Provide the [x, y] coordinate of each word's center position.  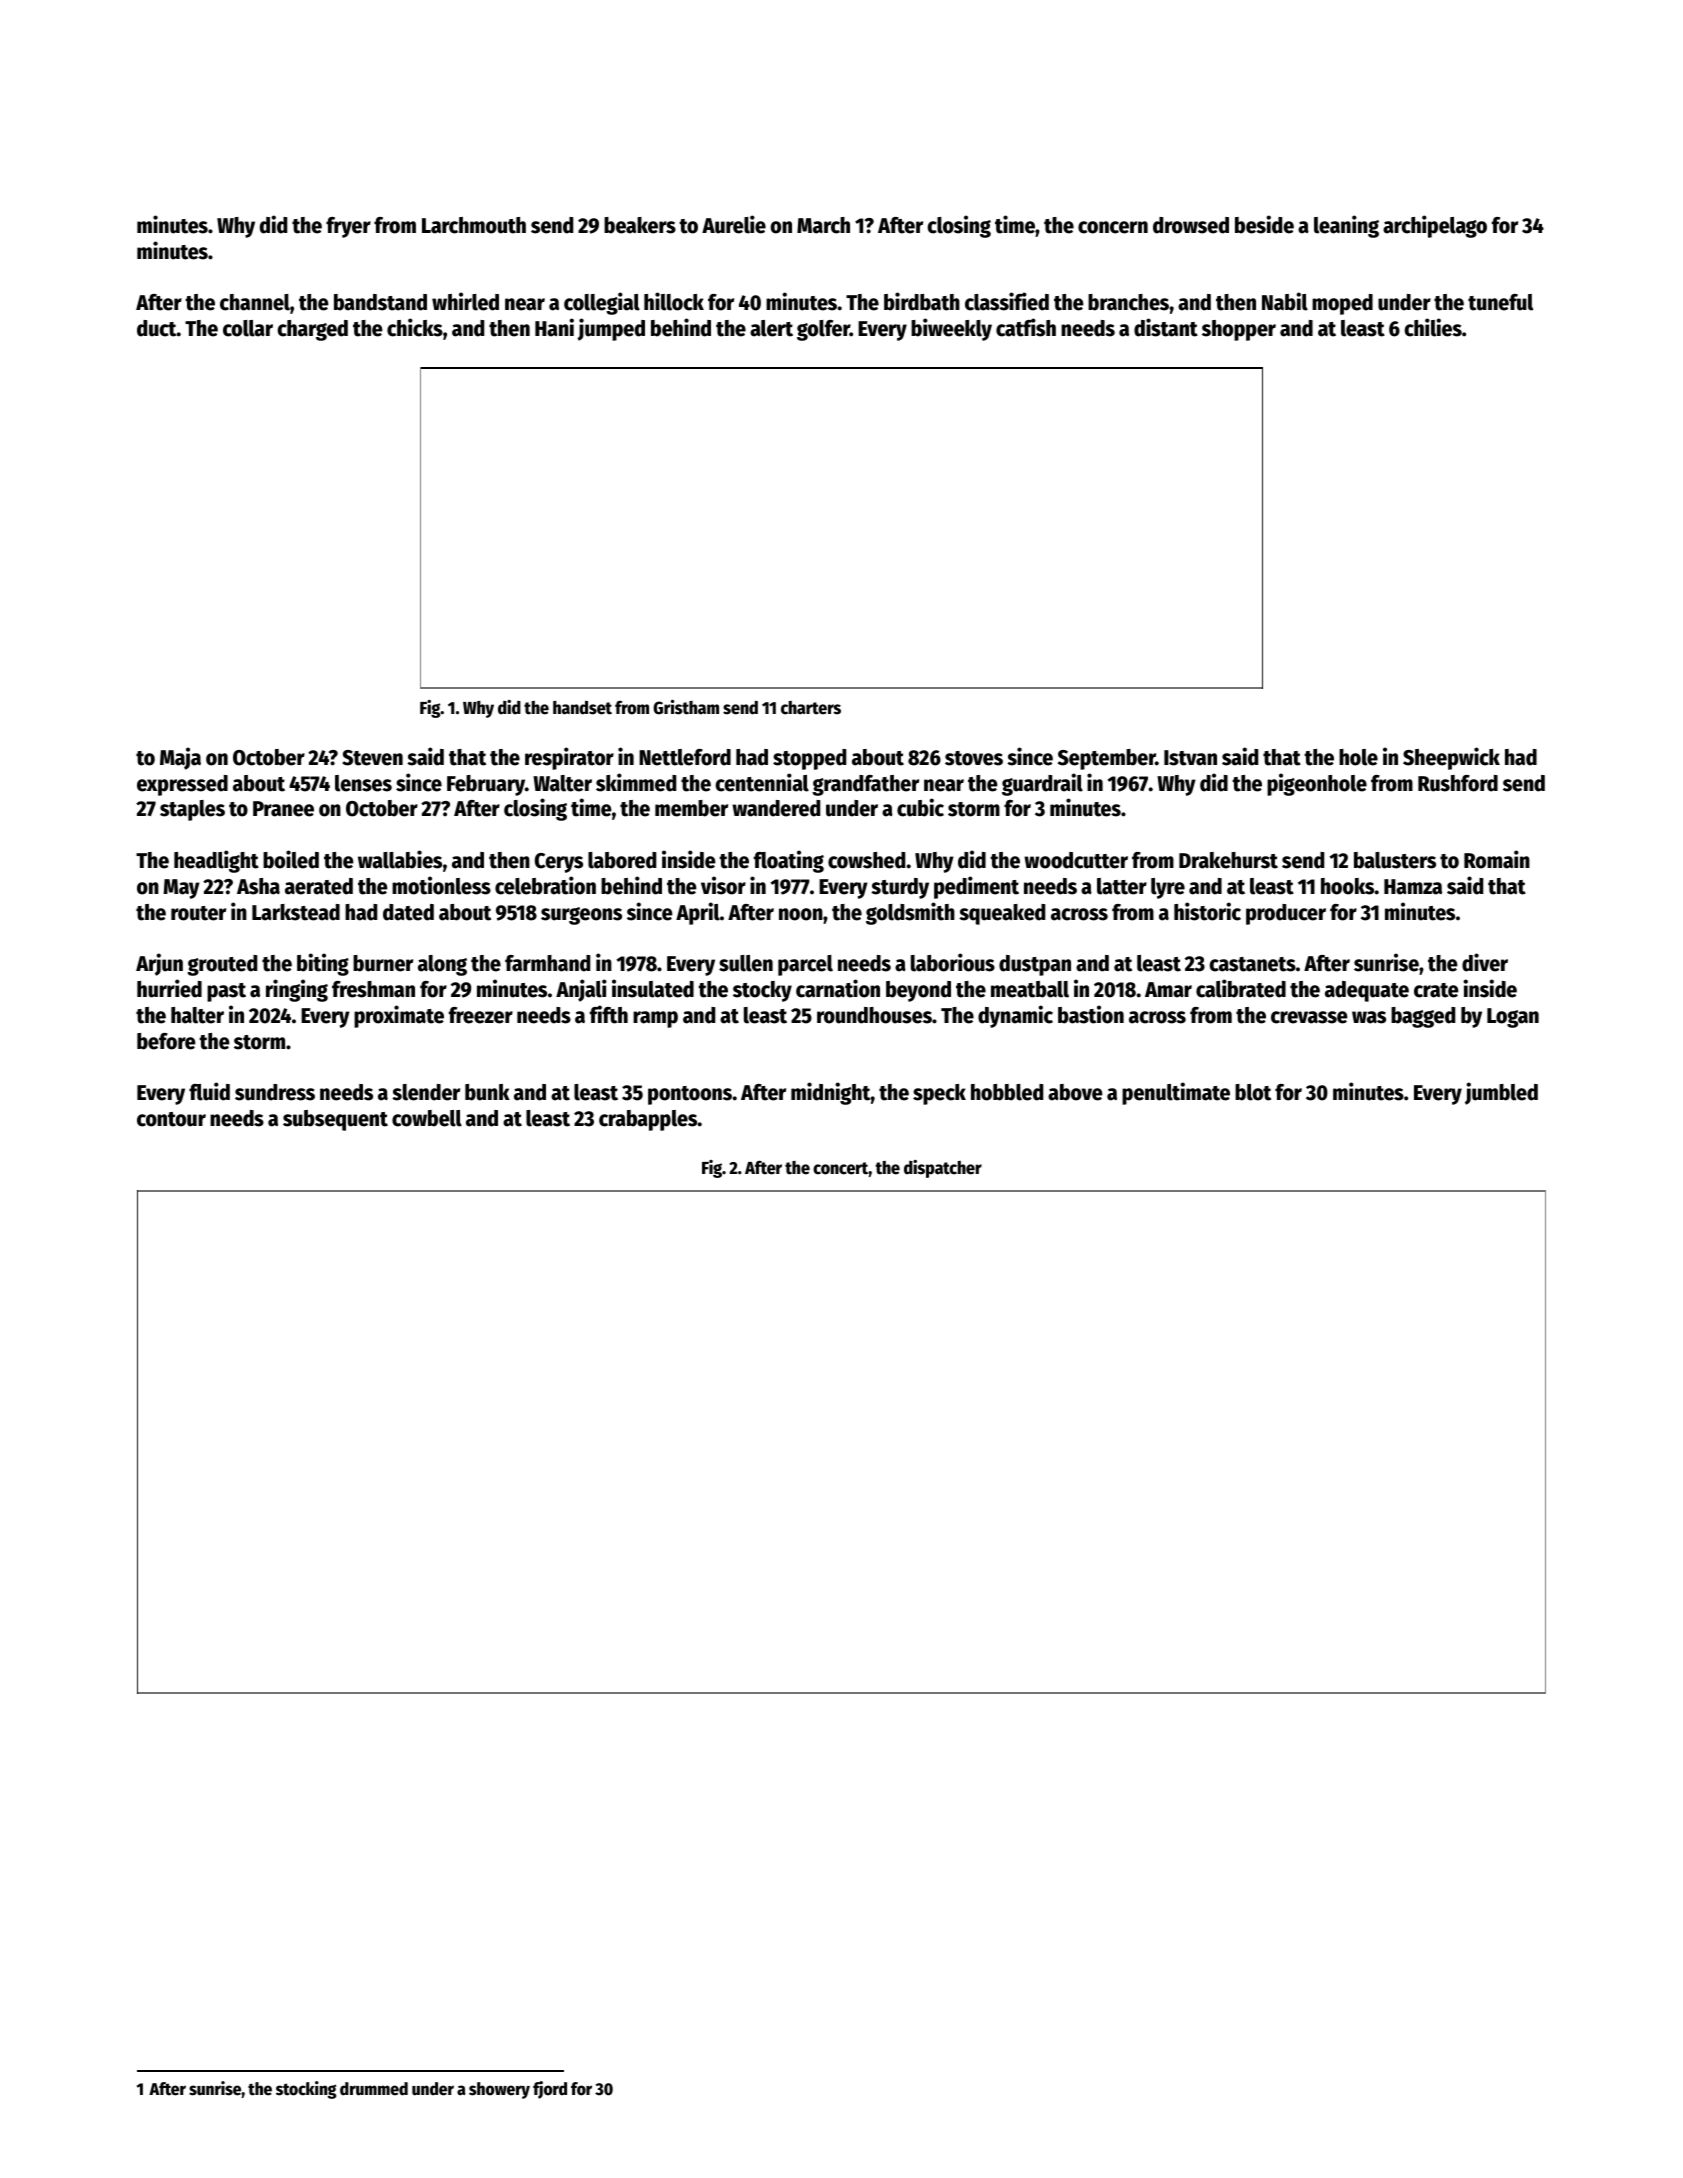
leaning [1346, 226]
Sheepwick [1451, 758]
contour [171, 1119]
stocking [306, 2090]
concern [1113, 227]
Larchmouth [474, 225]
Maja [180, 758]
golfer [823, 330]
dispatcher [943, 1169]
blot [1253, 1092]
